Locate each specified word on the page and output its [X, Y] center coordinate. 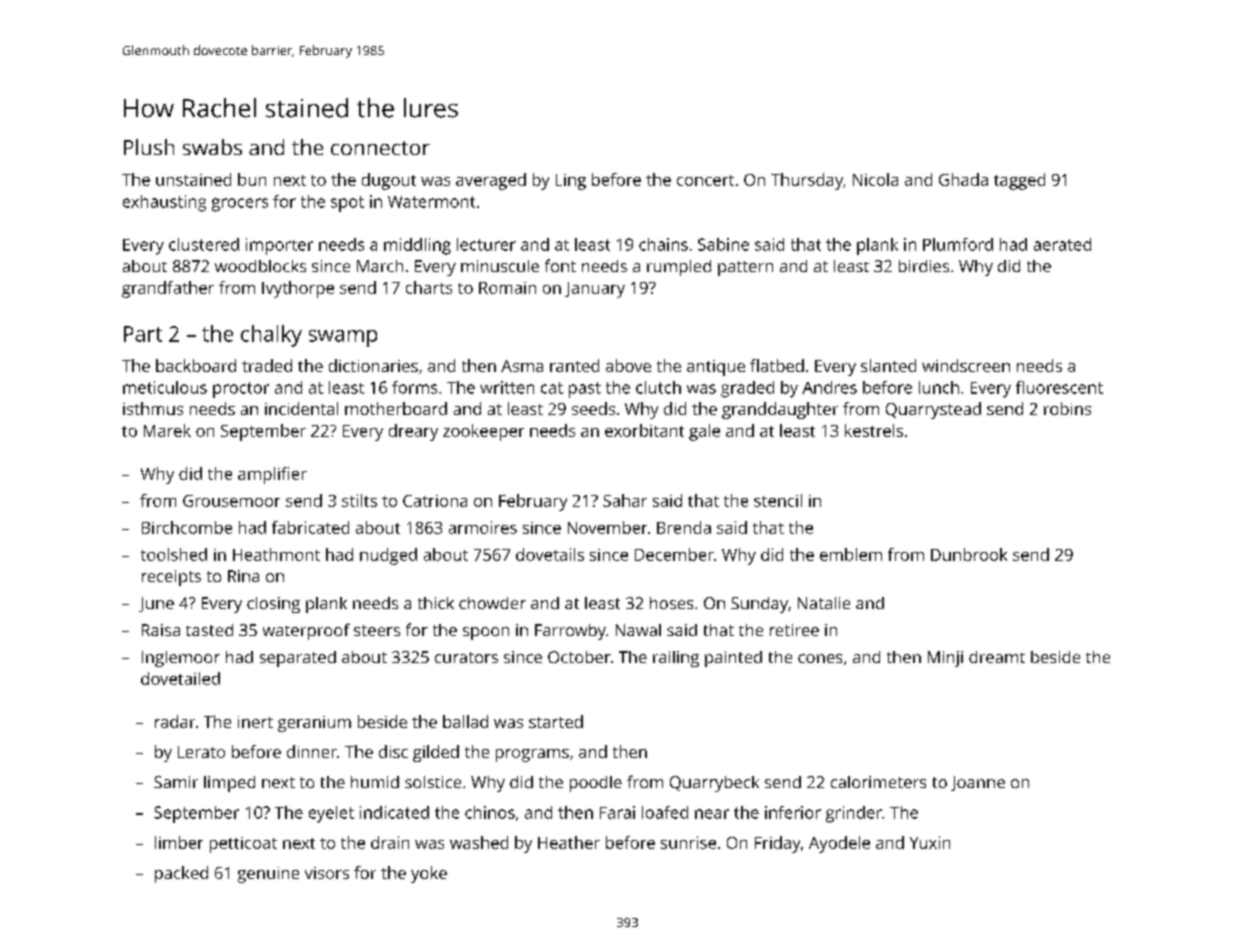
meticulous [165, 387]
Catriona [435, 501]
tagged [1019, 181]
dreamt [997, 657]
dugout [389, 181]
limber [179, 842]
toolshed [174, 554]
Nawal [638, 630]
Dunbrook [969, 554]
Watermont [431, 202]
